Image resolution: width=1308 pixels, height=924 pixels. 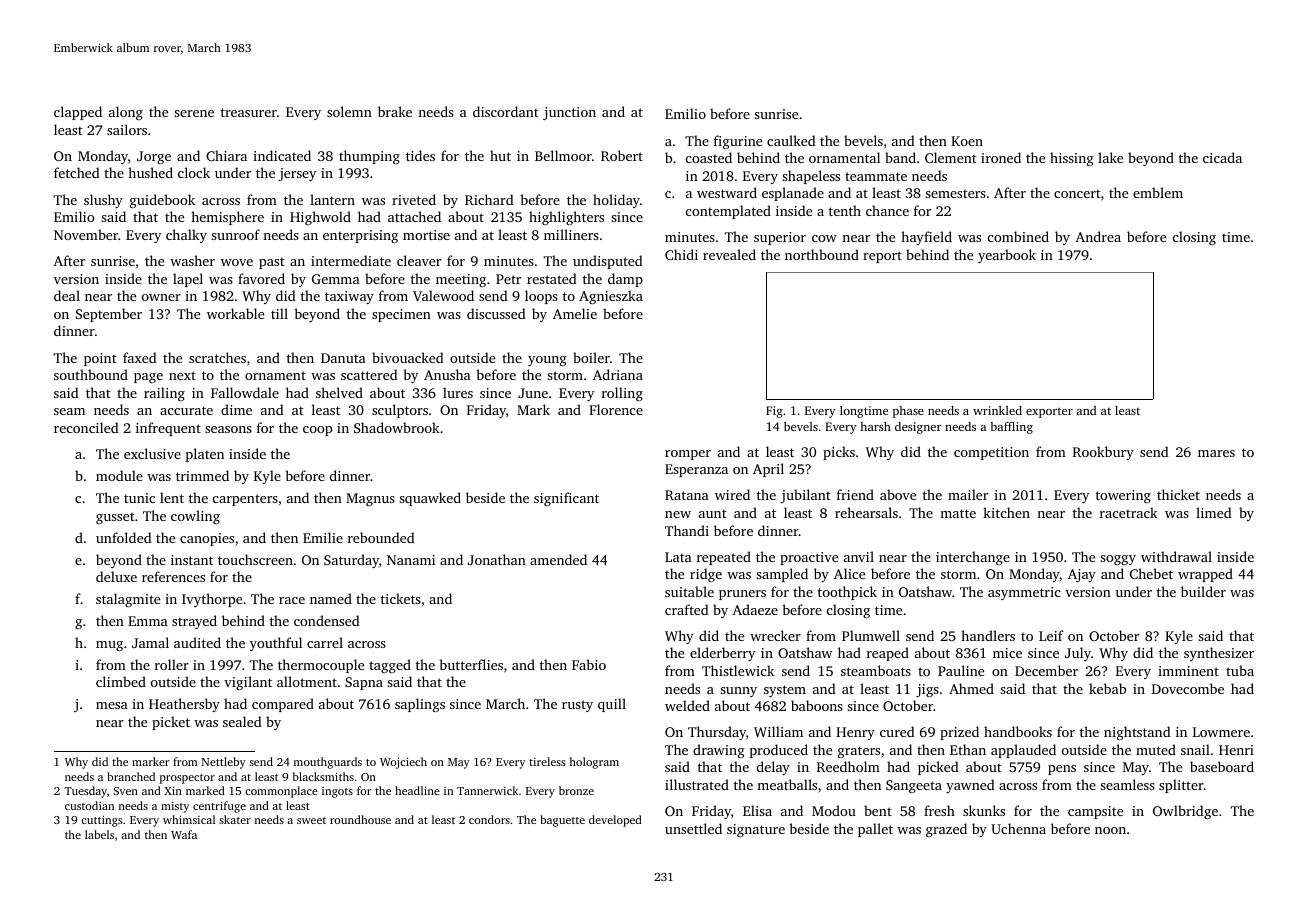 What do you see at coordinates (172, 664) in the screenshot?
I see `roller` at bounding box center [172, 664].
